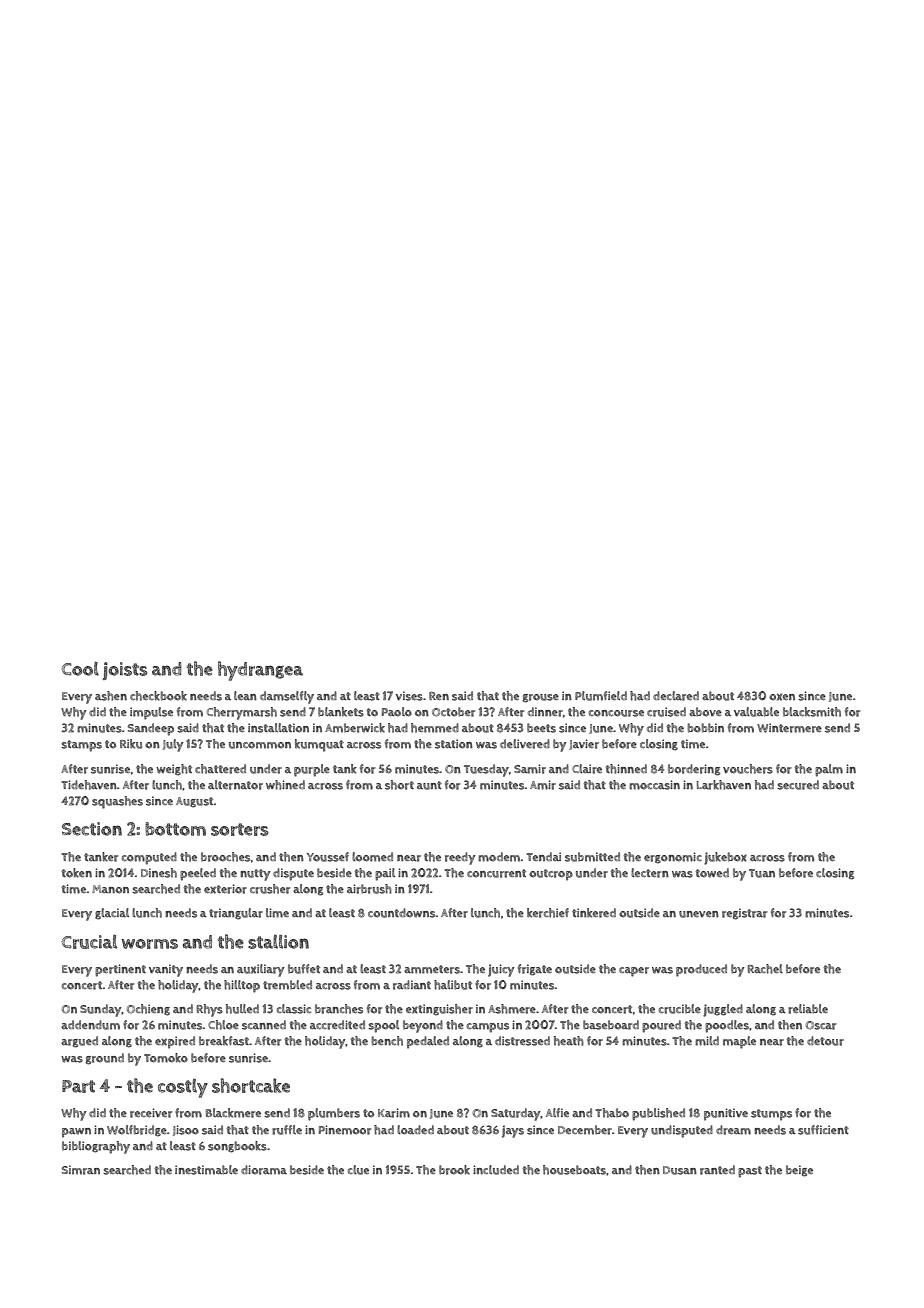  I want to click on stamps, so click(81, 746).
